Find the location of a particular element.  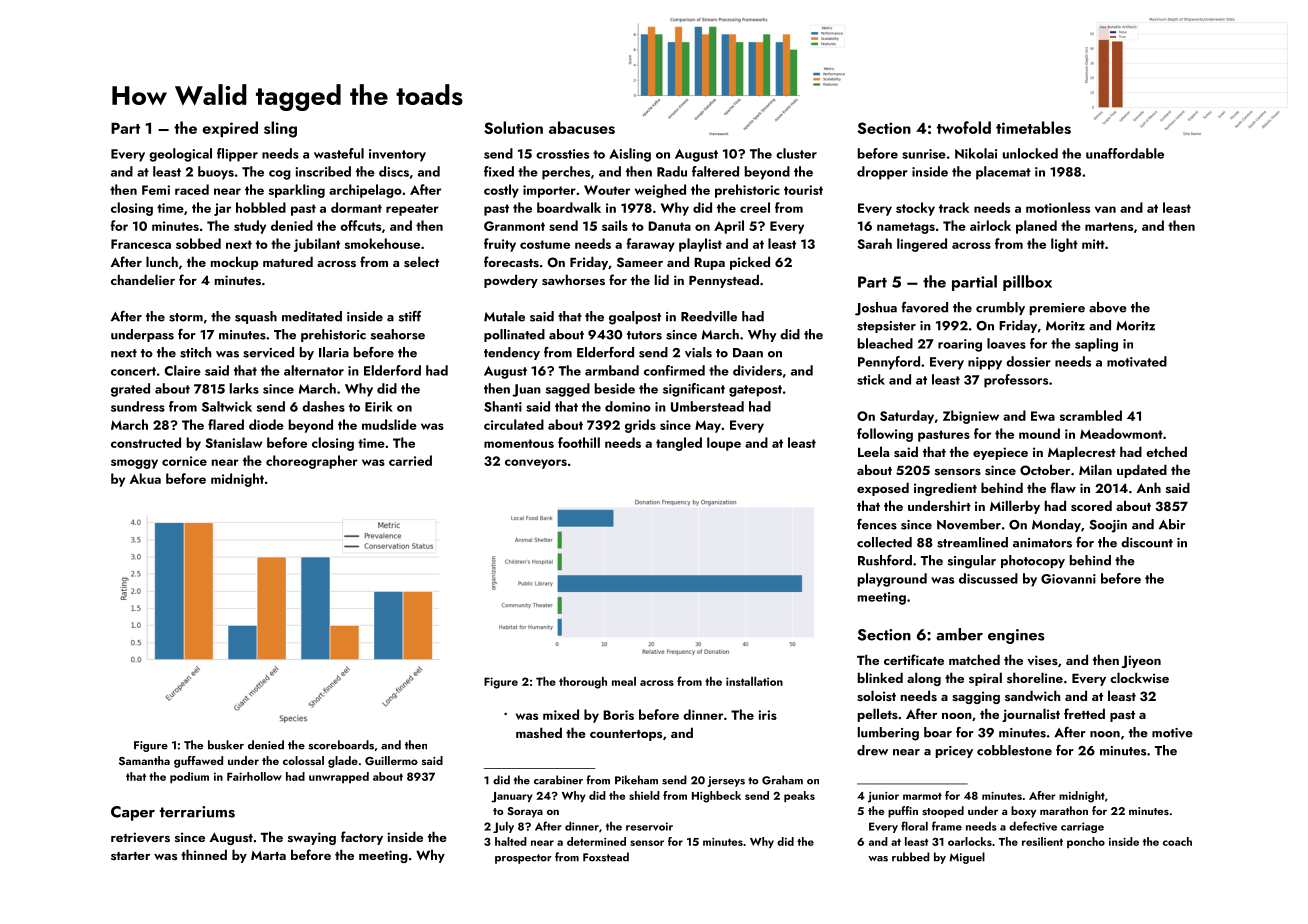

factory is located at coordinates (362, 838).
